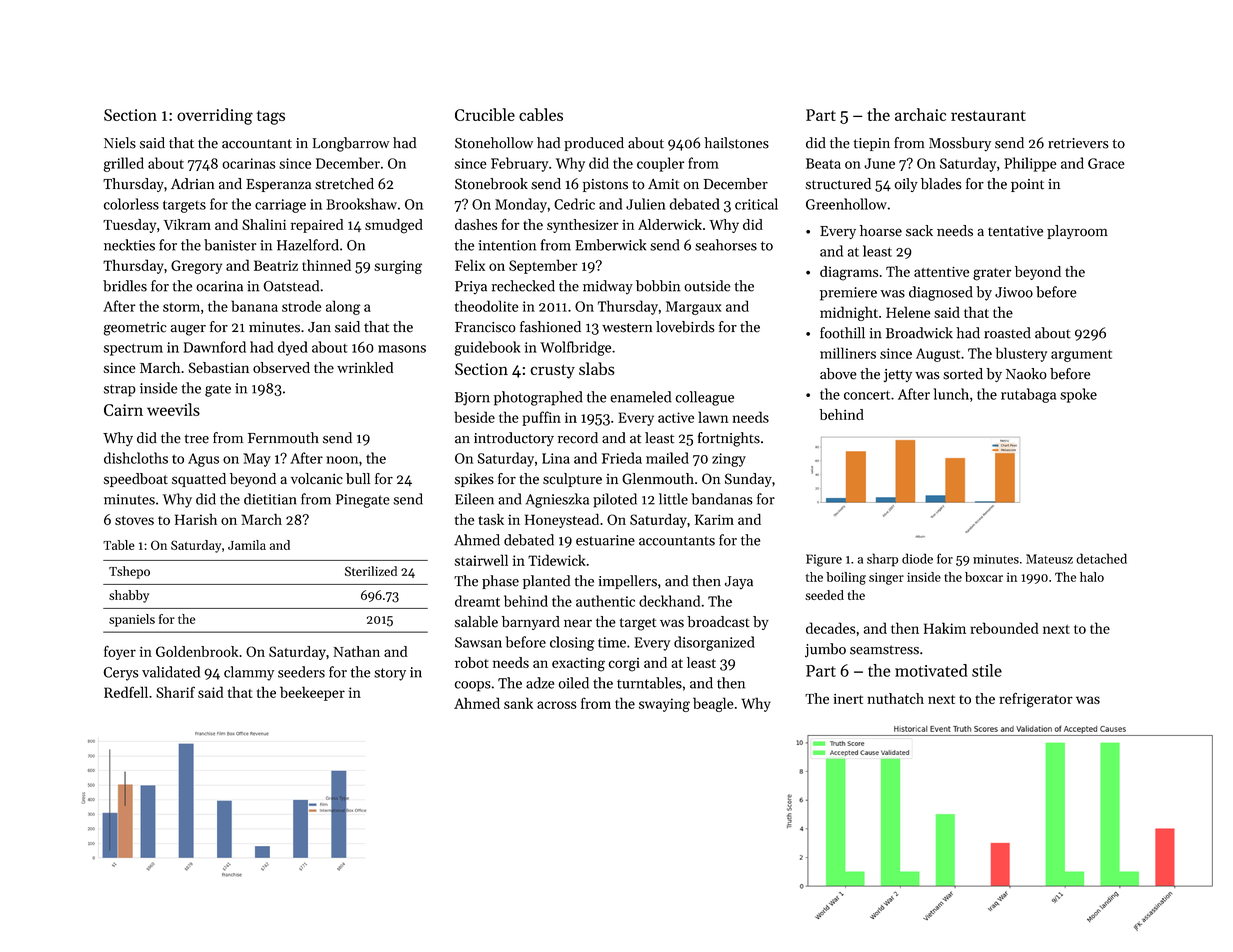 The image size is (1233, 952). Describe the element at coordinates (557, 500) in the page. I see `Agnieszka` at that location.
